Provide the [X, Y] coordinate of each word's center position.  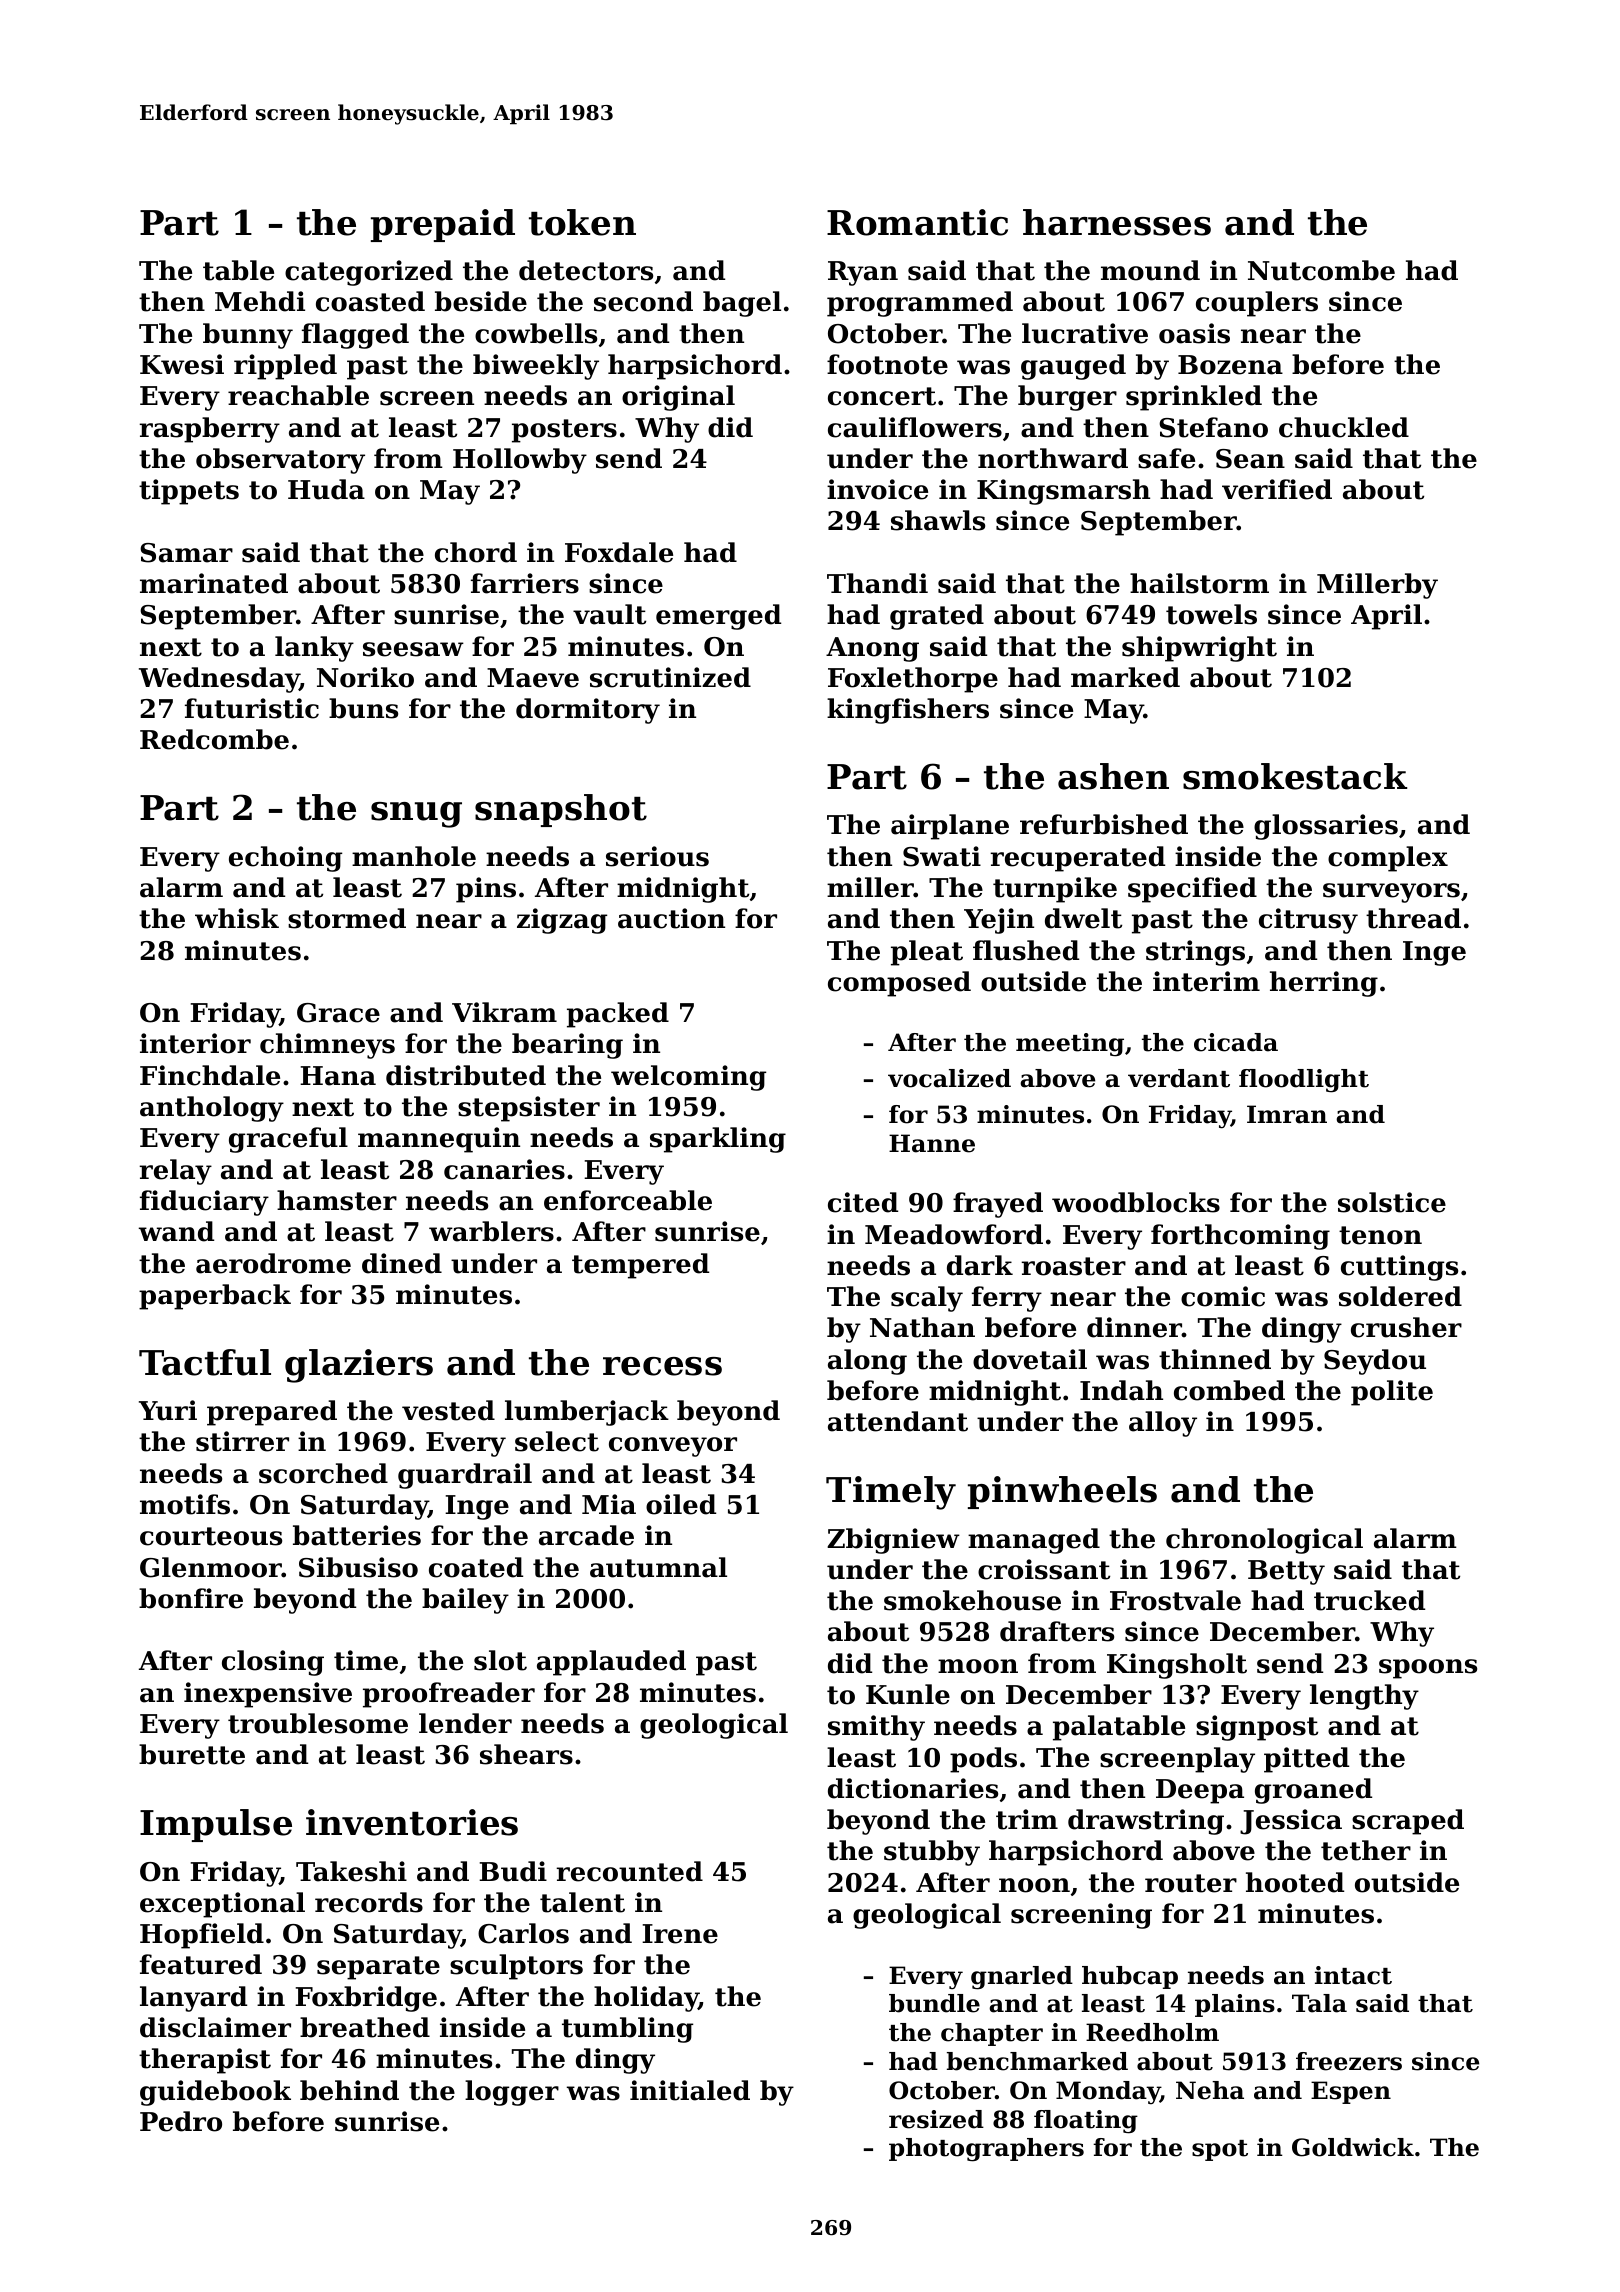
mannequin [439, 1140]
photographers [986, 2150]
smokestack [1295, 776]
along [867, 1362]
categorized [369, 273]
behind [349, 2090]
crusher [1406, 1327]
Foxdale [619, 552]
